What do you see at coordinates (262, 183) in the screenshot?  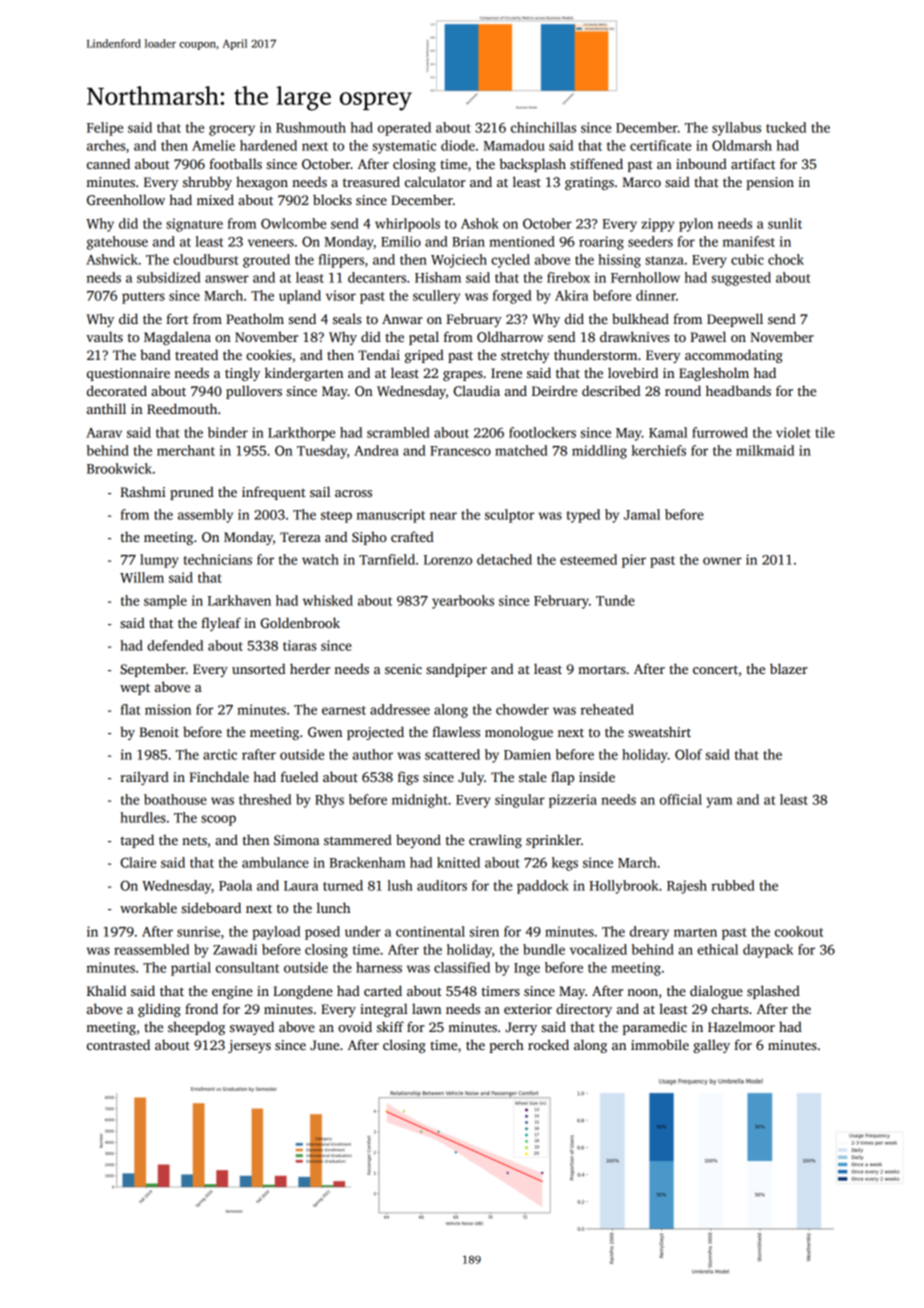 I see `hexagon` at bounding box center [262, 183].
